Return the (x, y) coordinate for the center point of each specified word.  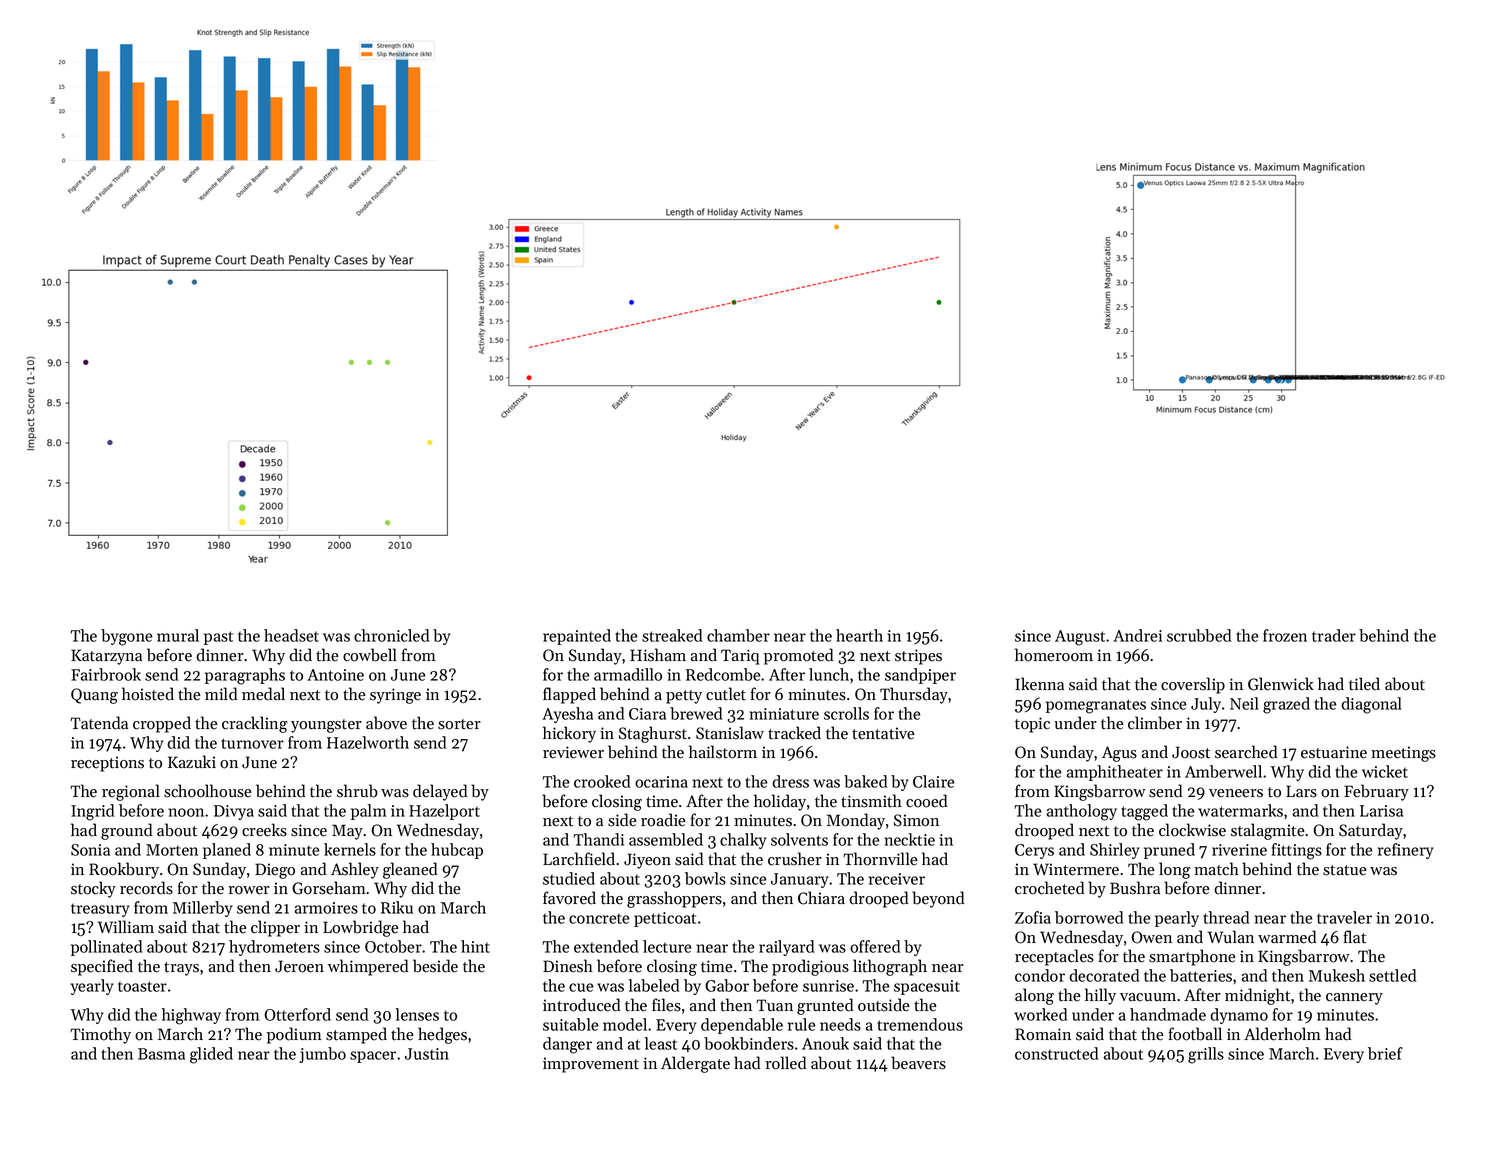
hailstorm (723, 752)
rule (802, 1024)
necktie (909, 839)
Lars (1301, 791)
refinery (1406, 851)
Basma (161, 1054)
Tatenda (99, 723)
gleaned (410, 870)
